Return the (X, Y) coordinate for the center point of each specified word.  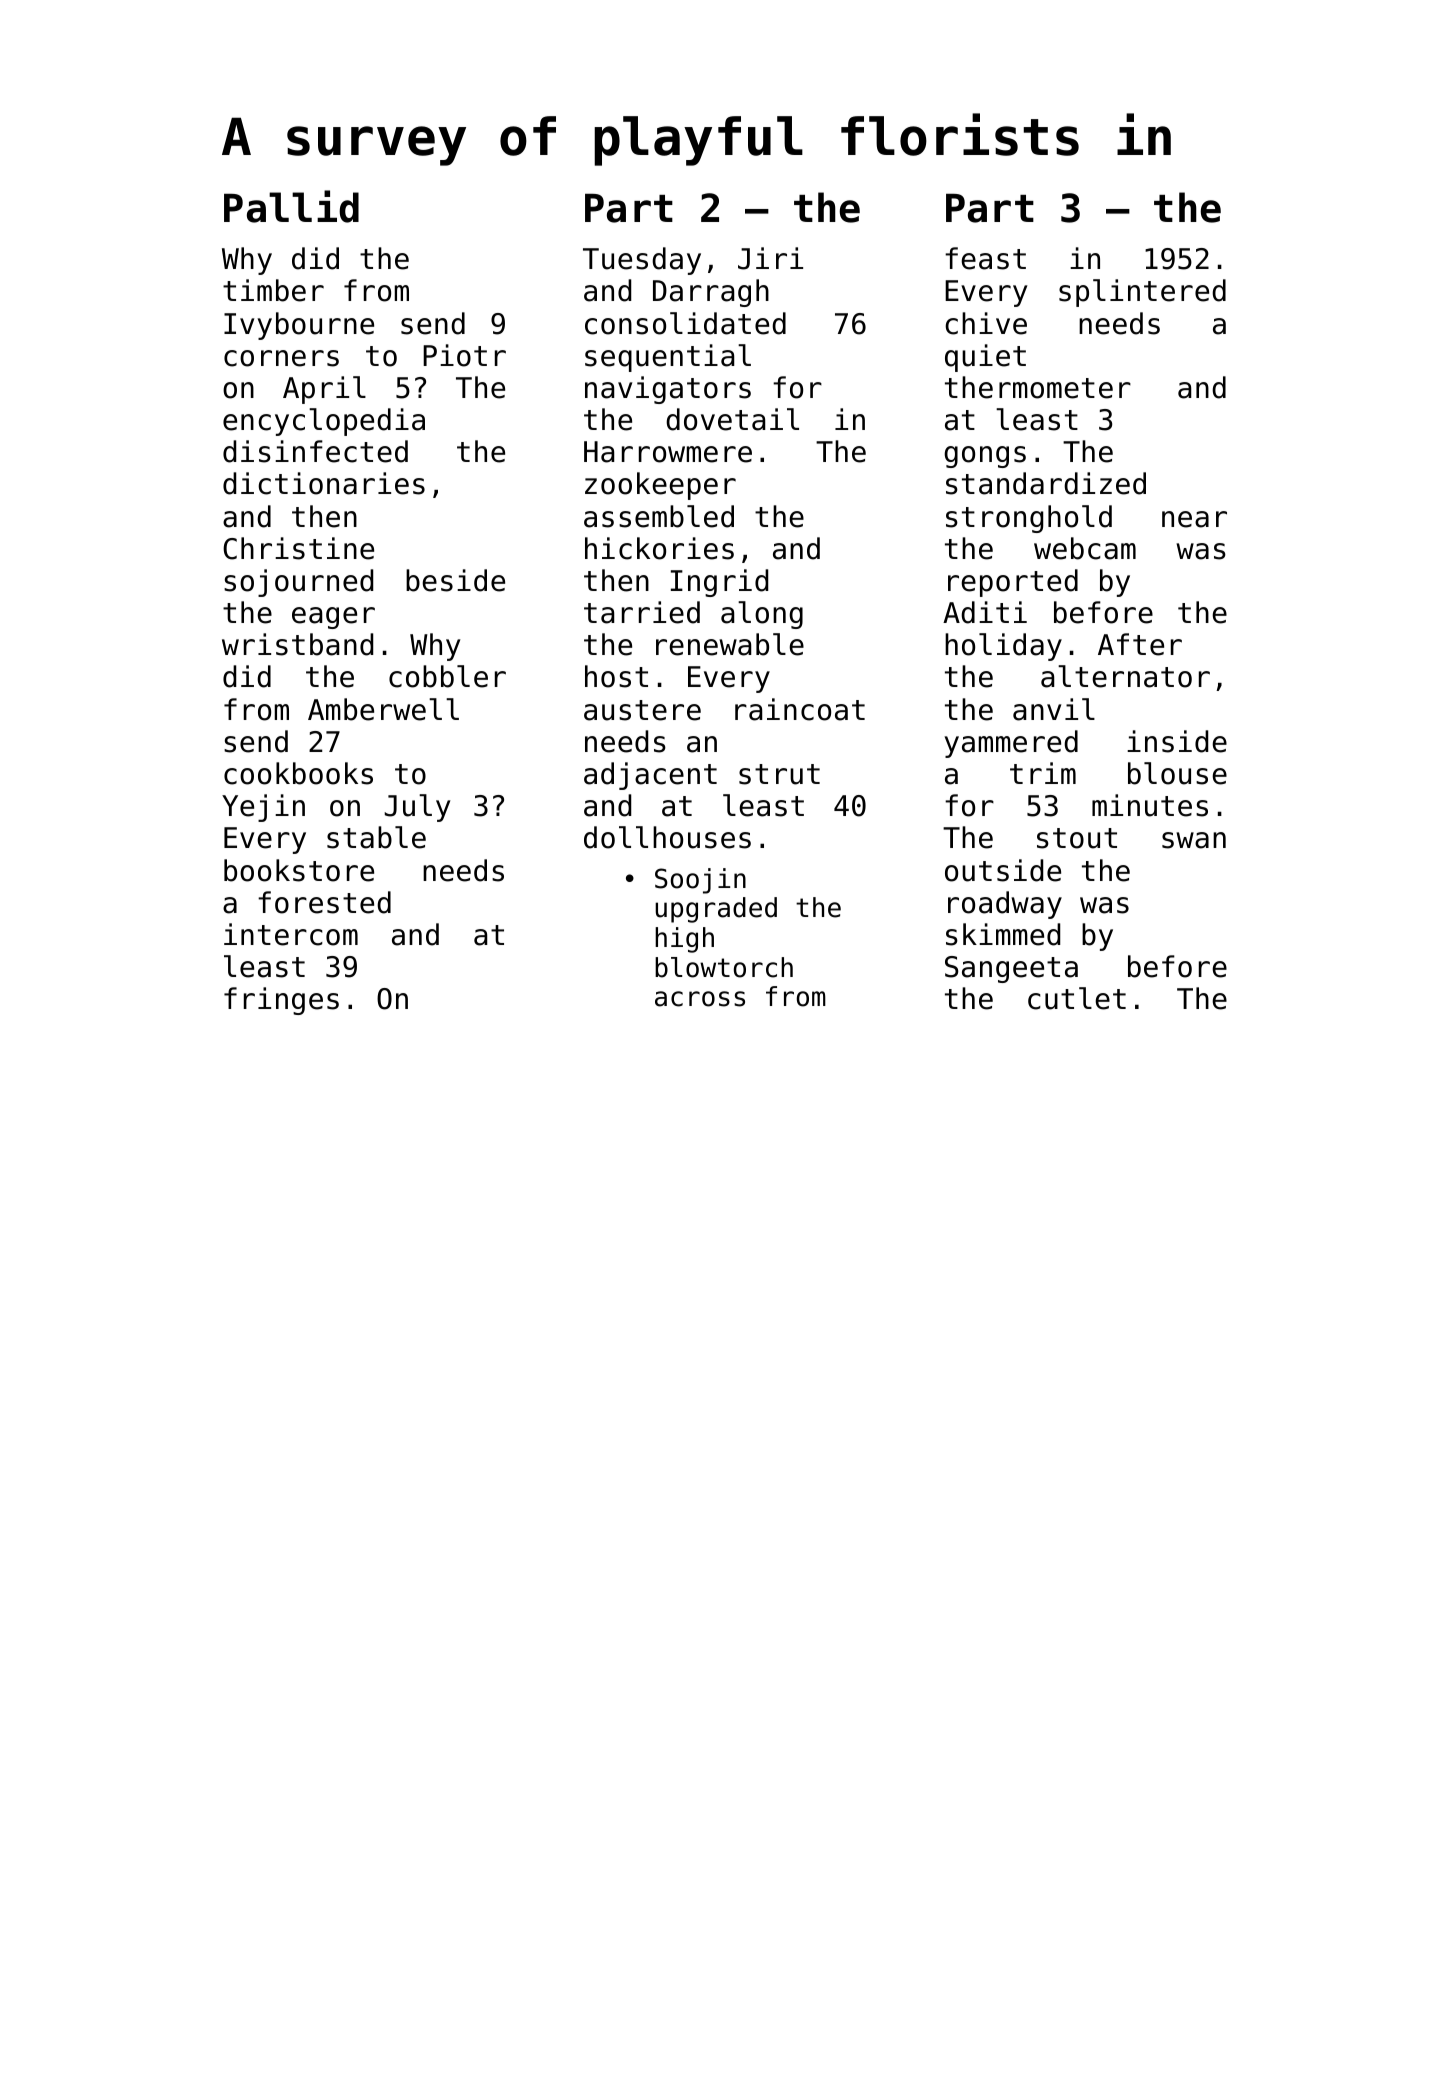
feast (985, 258)
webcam (1085, 548)
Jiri (770, 258)
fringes (281, 1001)
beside (455, 580)
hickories (659, 548)
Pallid (291, 206)
